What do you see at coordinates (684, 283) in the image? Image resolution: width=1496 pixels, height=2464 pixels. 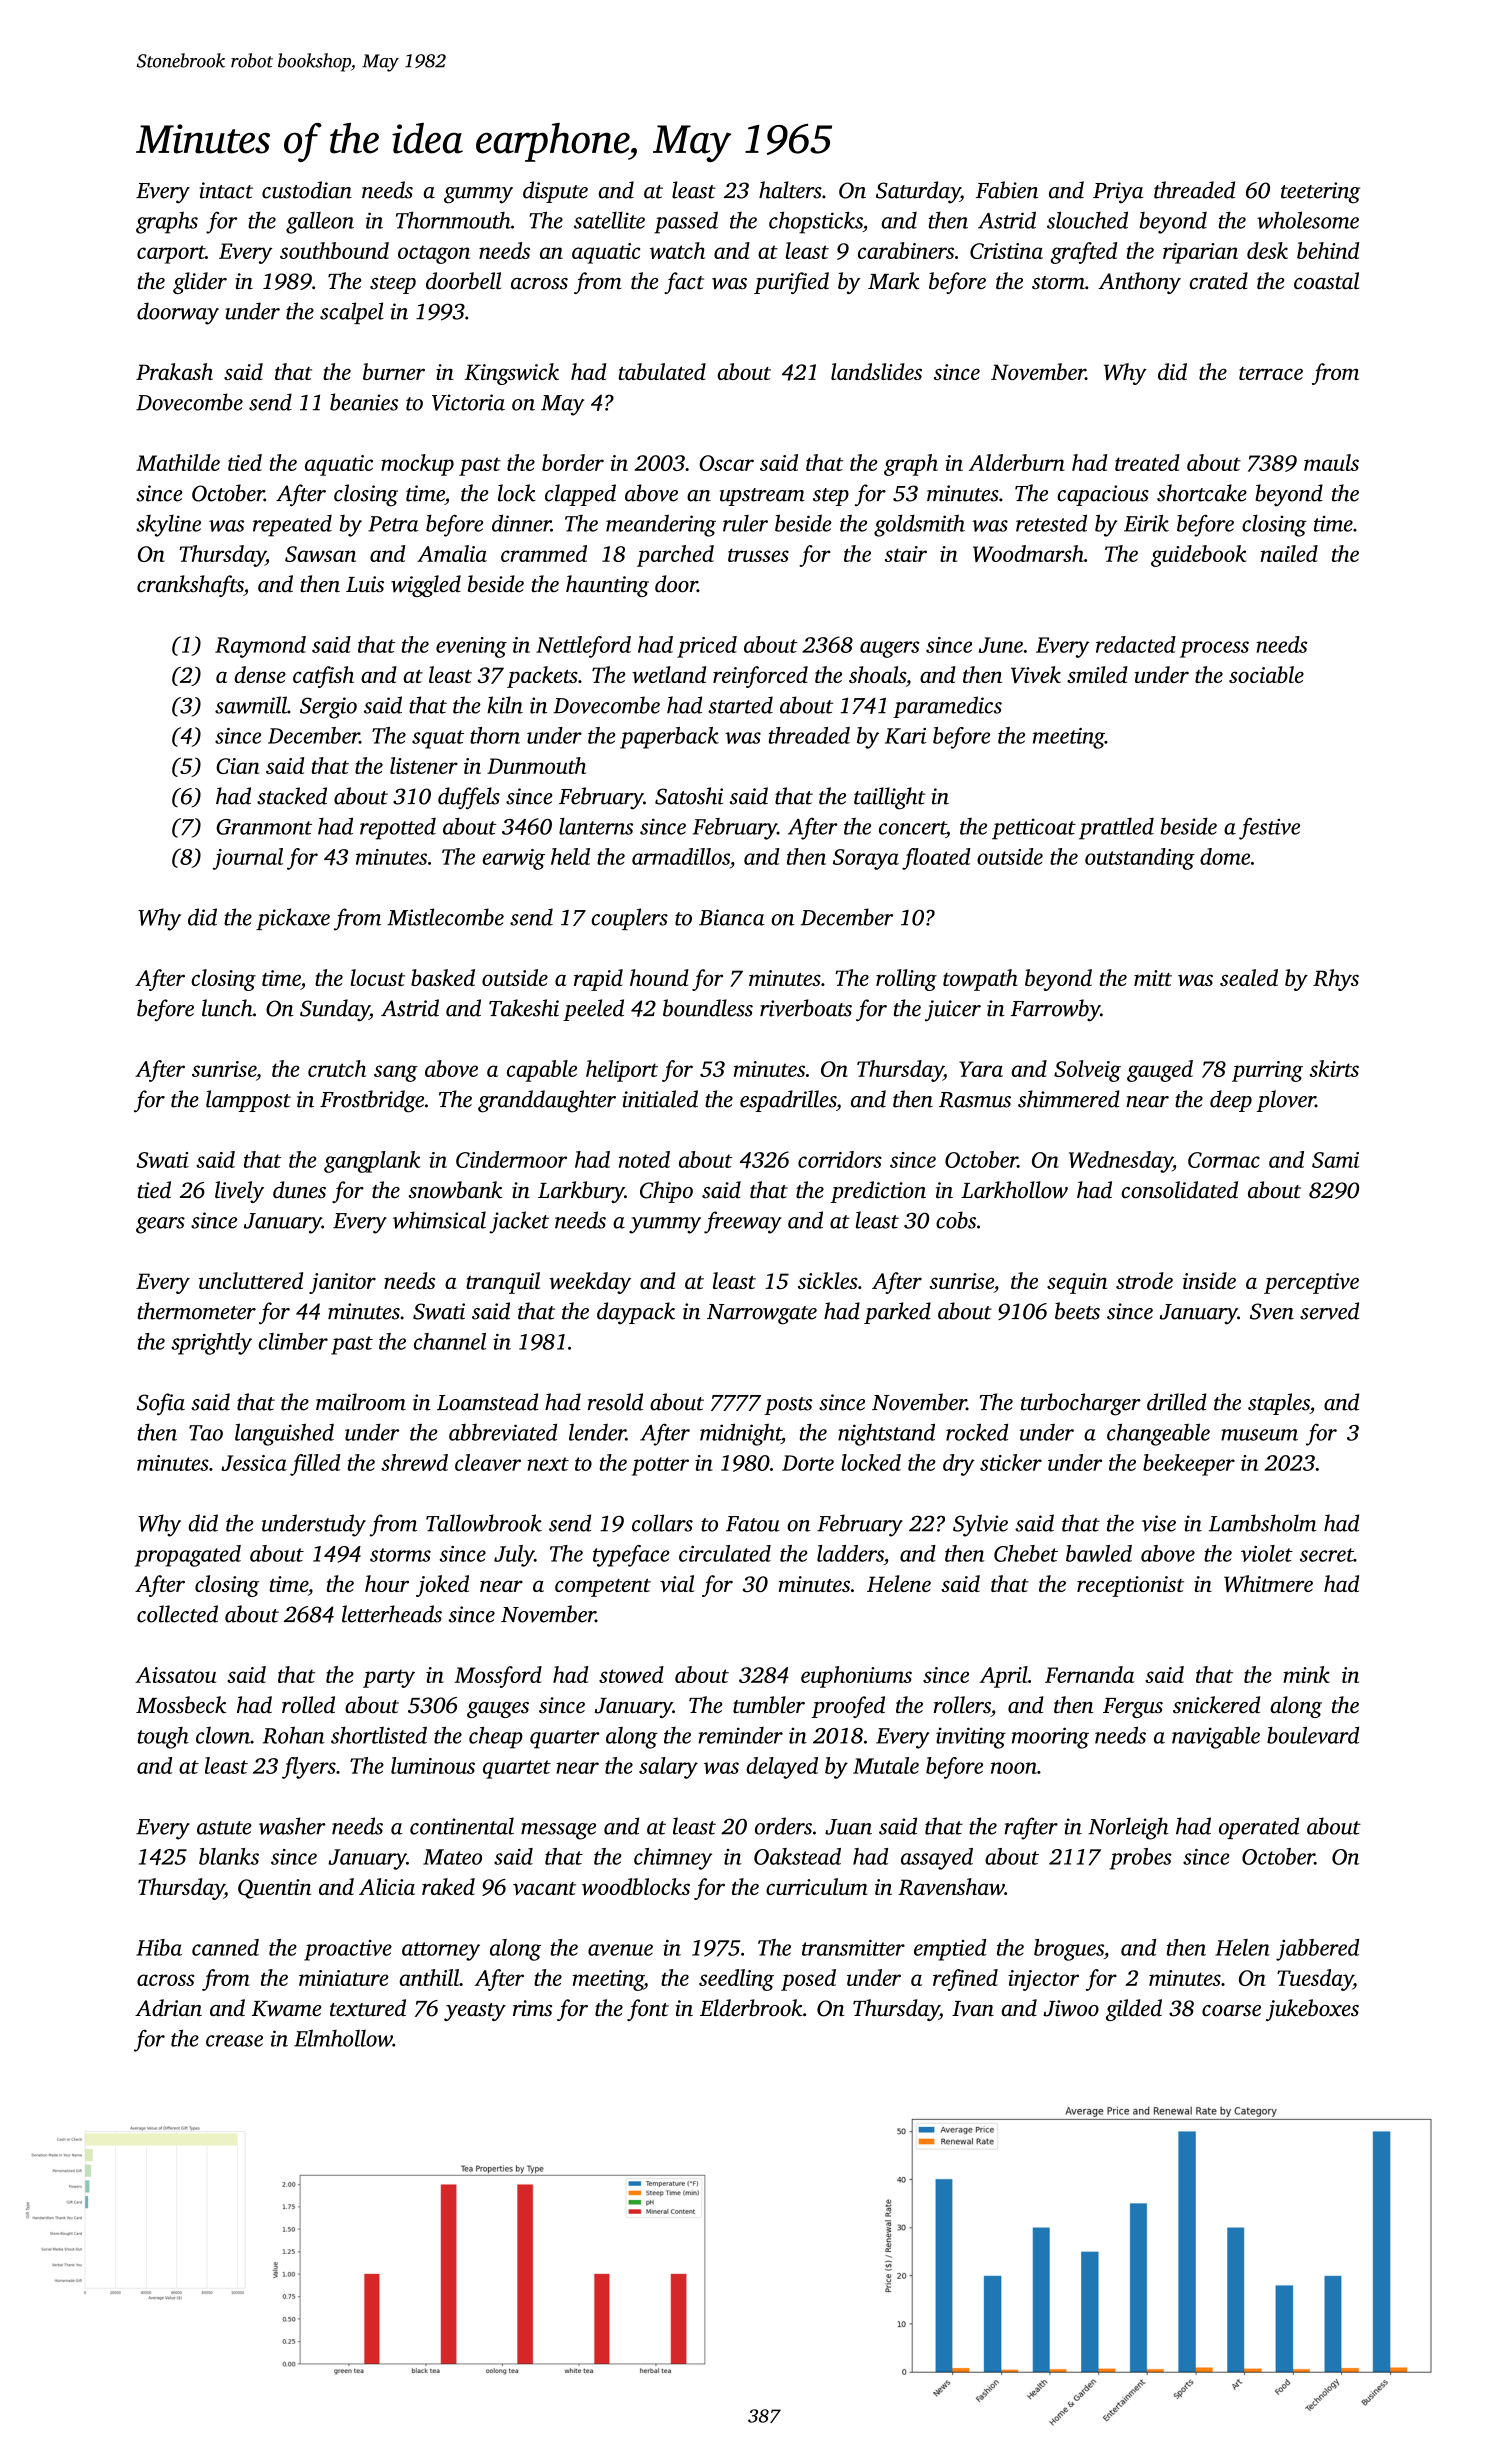 I see `fact` at bounding box center [684, 283].
